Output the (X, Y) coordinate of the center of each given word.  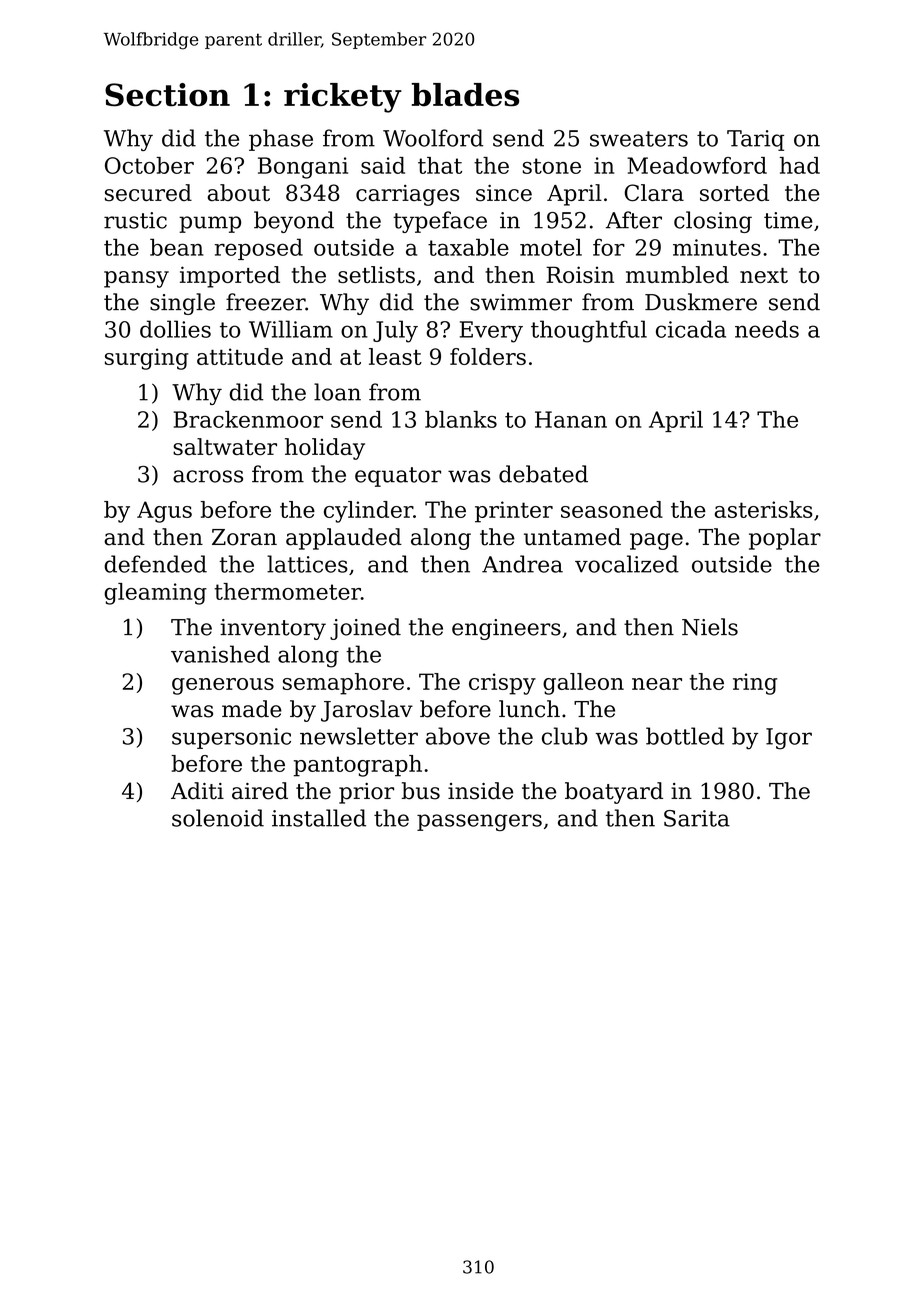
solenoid (218, 818)
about (238, 193)
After (634, 220)
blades (465, 95)
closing (713, 222)
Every (491, 332)
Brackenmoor (248, 419)
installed (319, 818)
